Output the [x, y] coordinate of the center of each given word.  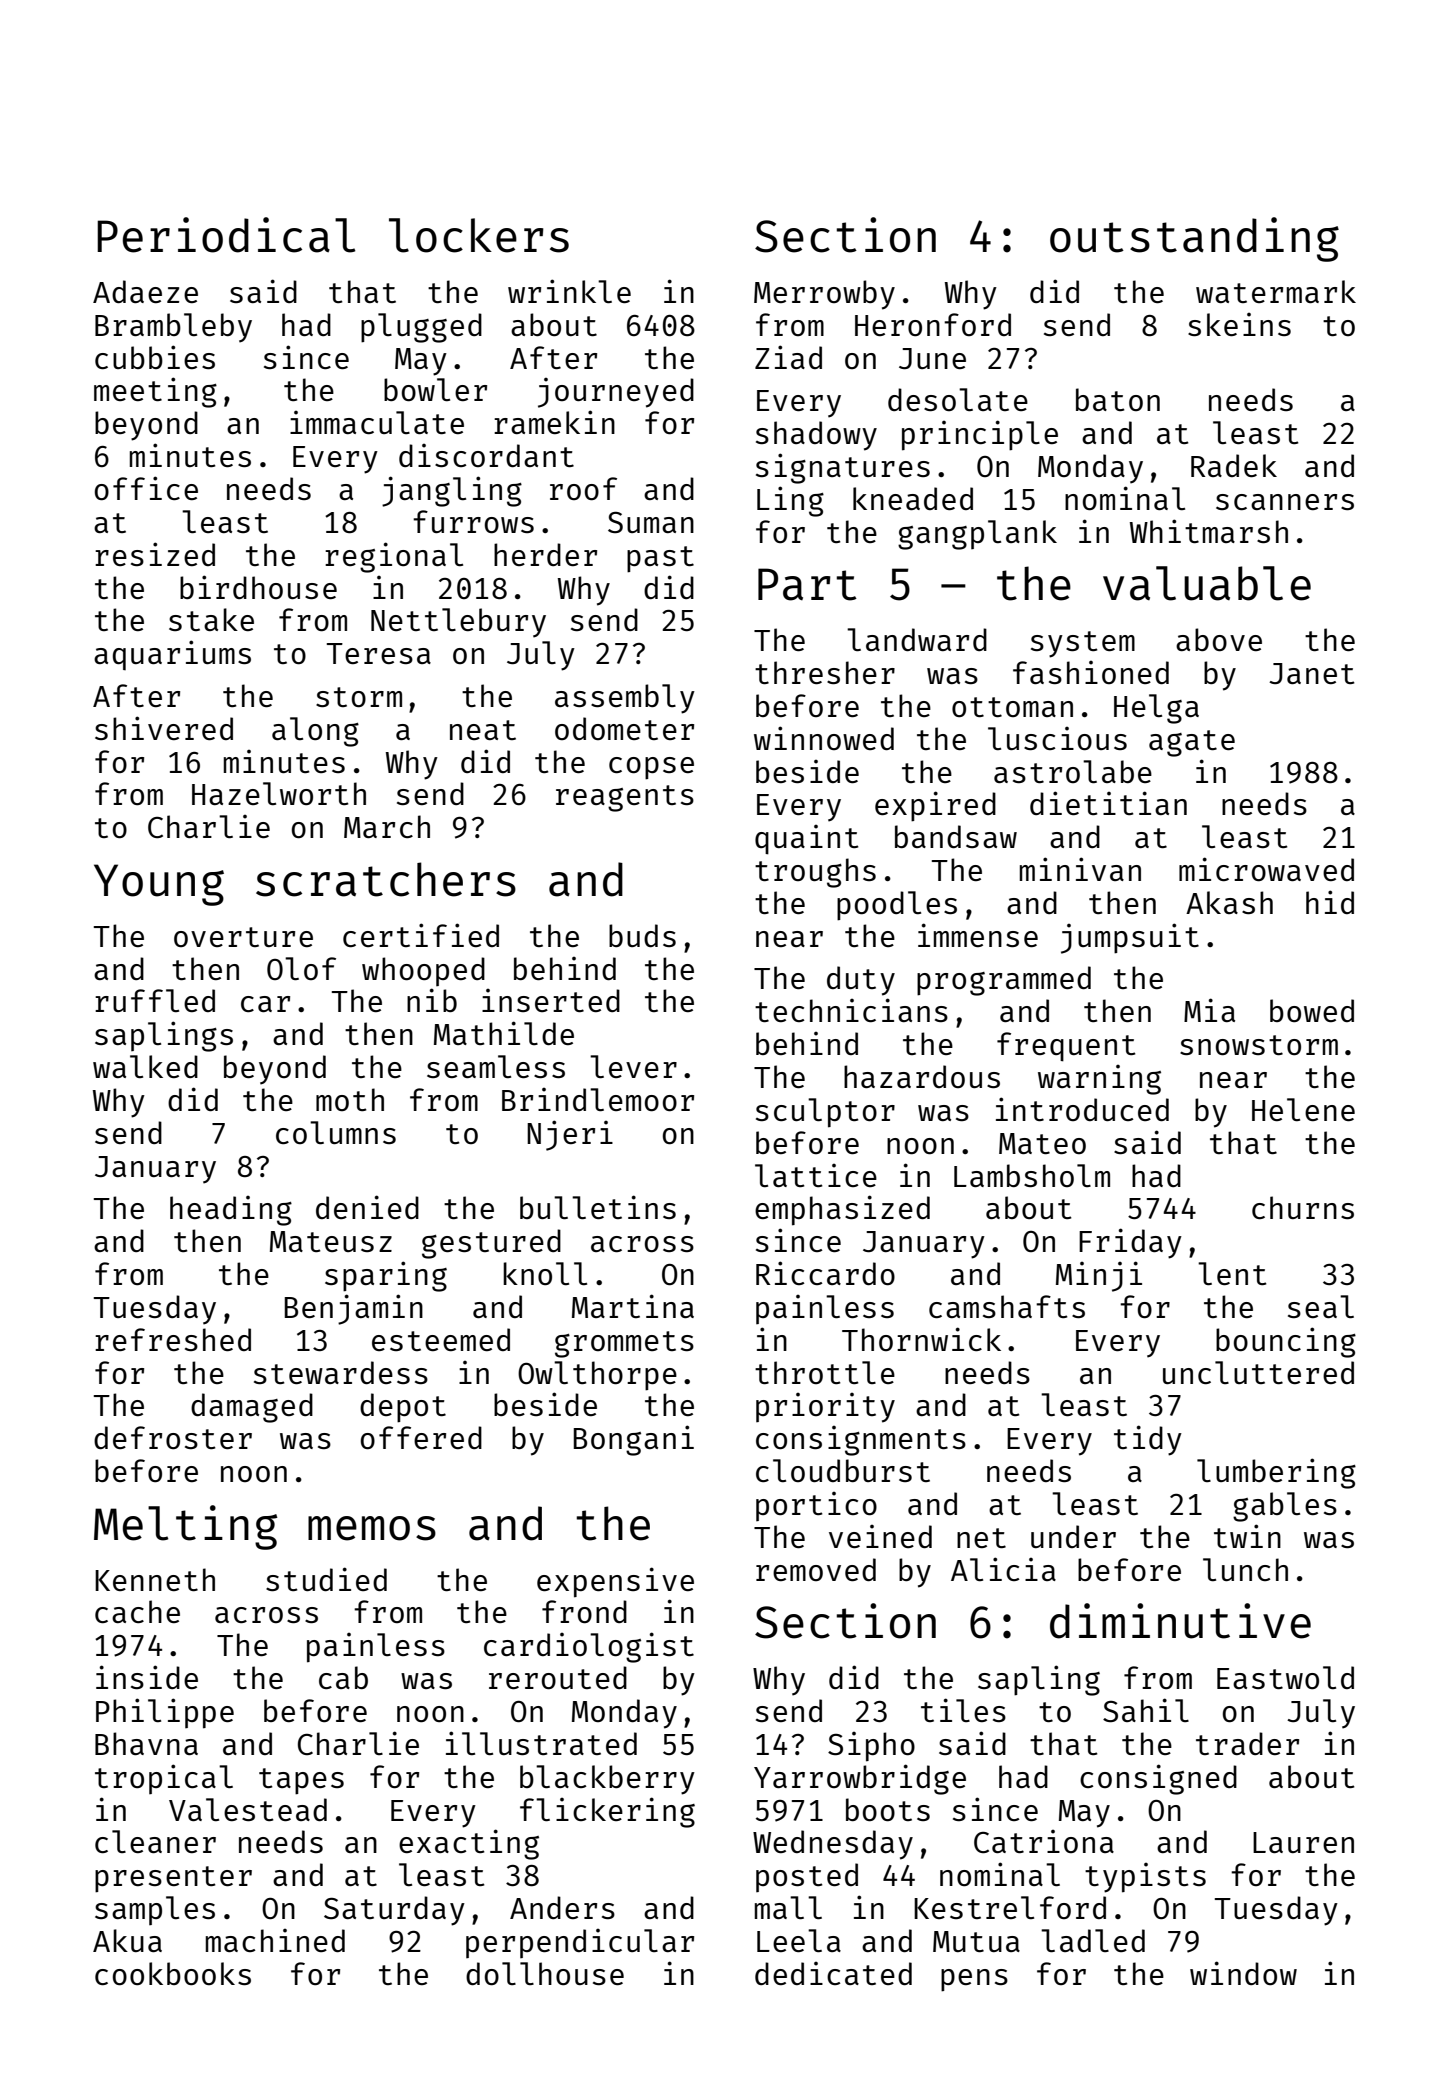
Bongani [634, 1440]
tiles [963, 1710]
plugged [421, 328]
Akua [127, 1940]
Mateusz [331, 1241]
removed [816, 1569]
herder [545, 554]
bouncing [1286, 1342]
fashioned [1091, 672]
